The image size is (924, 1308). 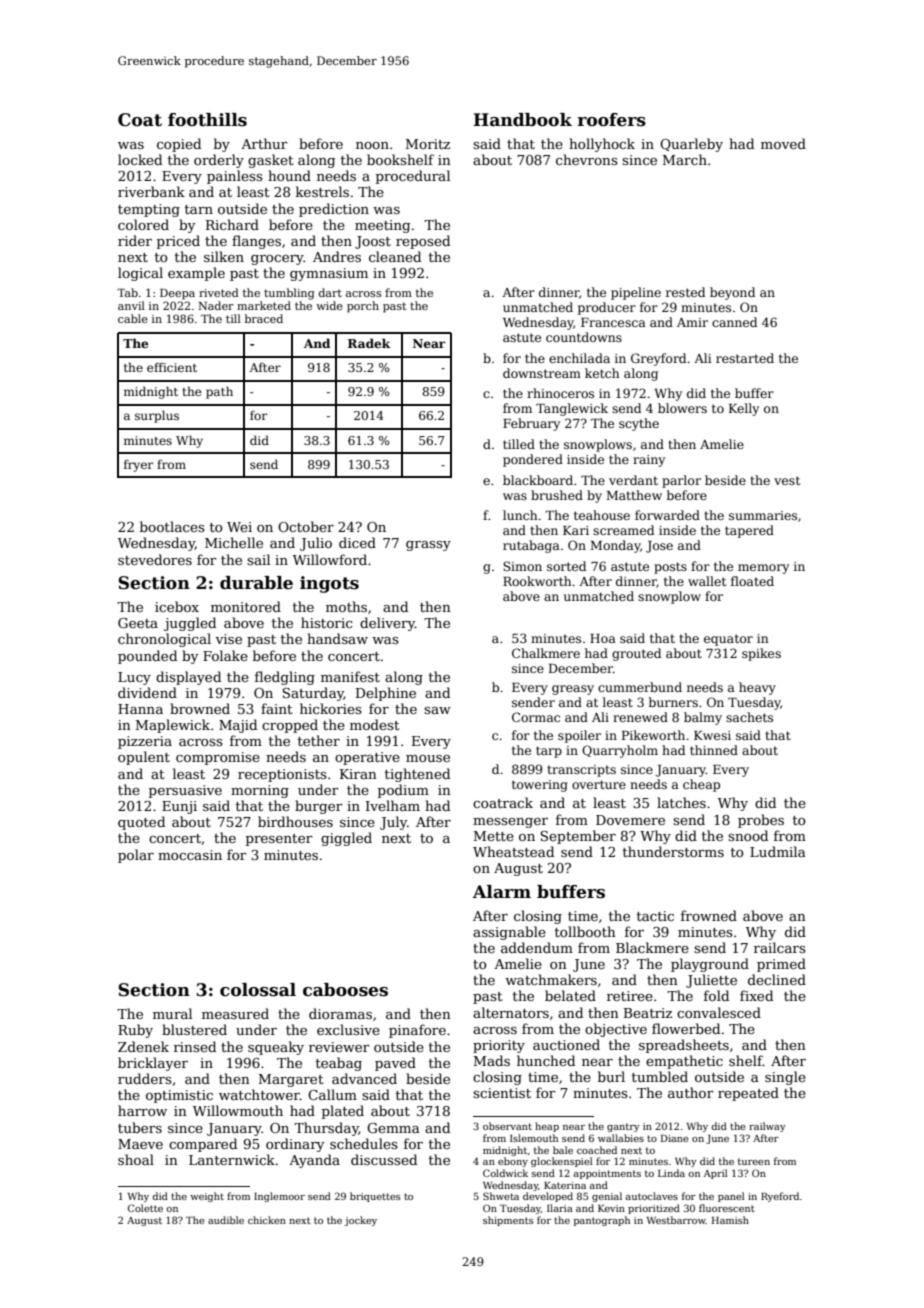 What do you see at coordinates (135, 240) in the screenshot?
I see `rider` at bounding box center [135, 240].
